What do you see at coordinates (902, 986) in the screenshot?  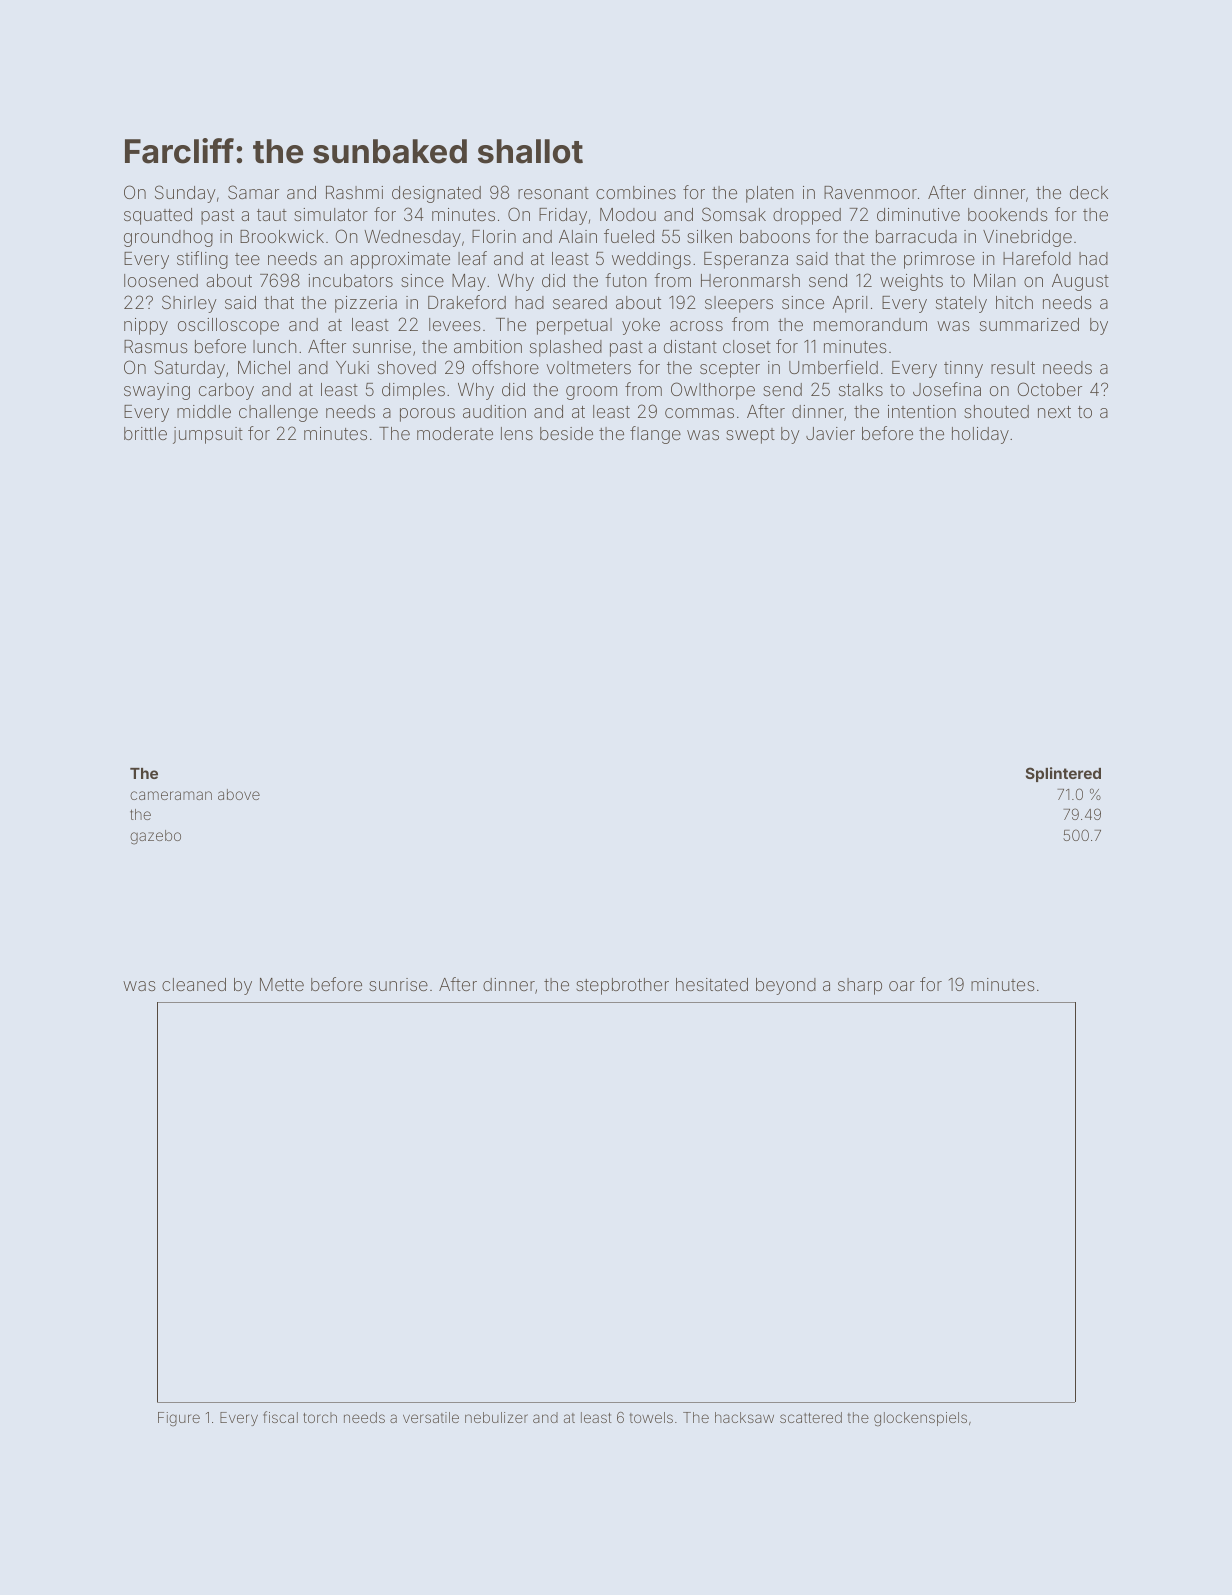 I see `oar` at bounding box center [902, 986].
